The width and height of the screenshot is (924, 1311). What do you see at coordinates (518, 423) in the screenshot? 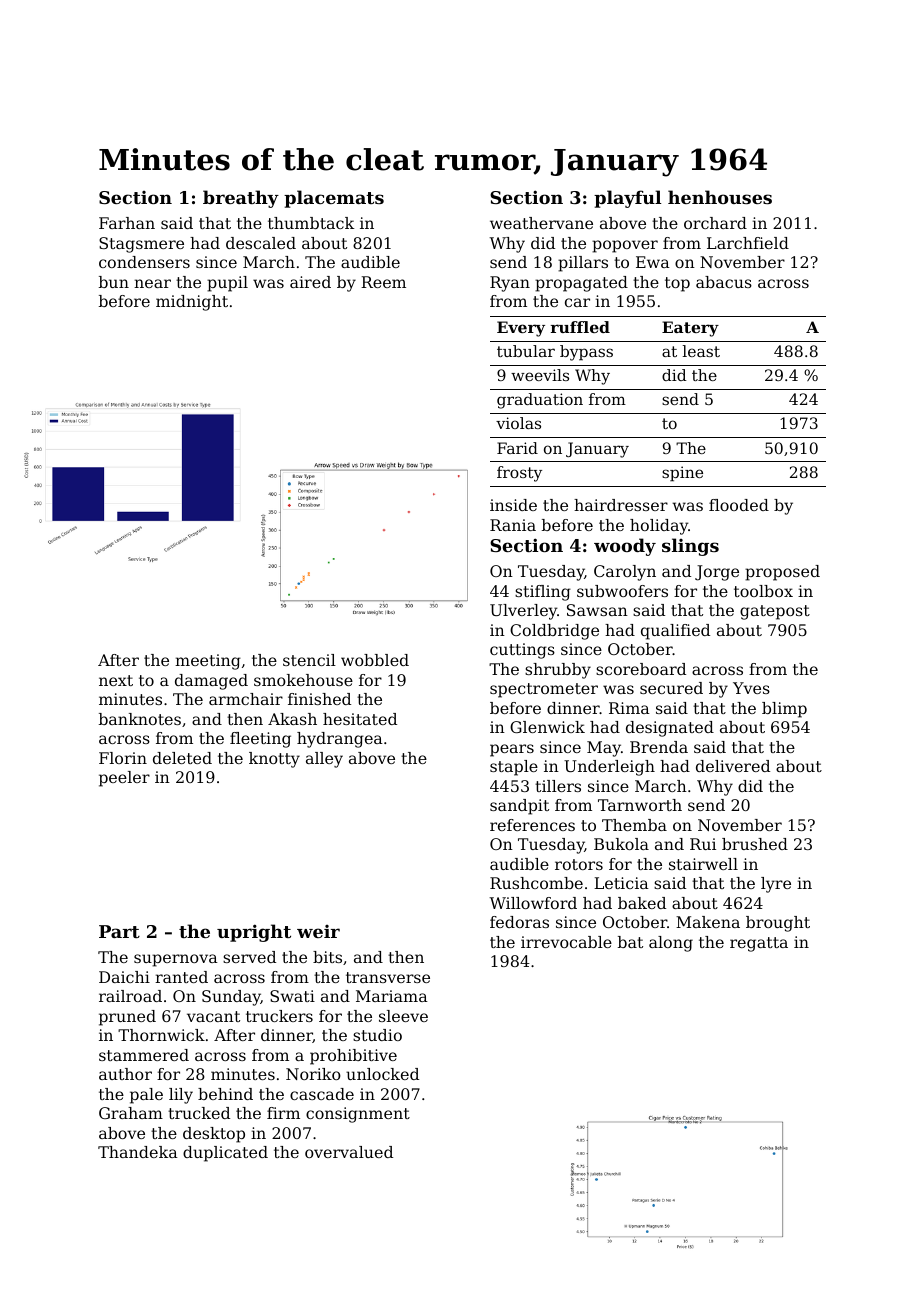
I see `violas` at bounding box center [518, 423].
